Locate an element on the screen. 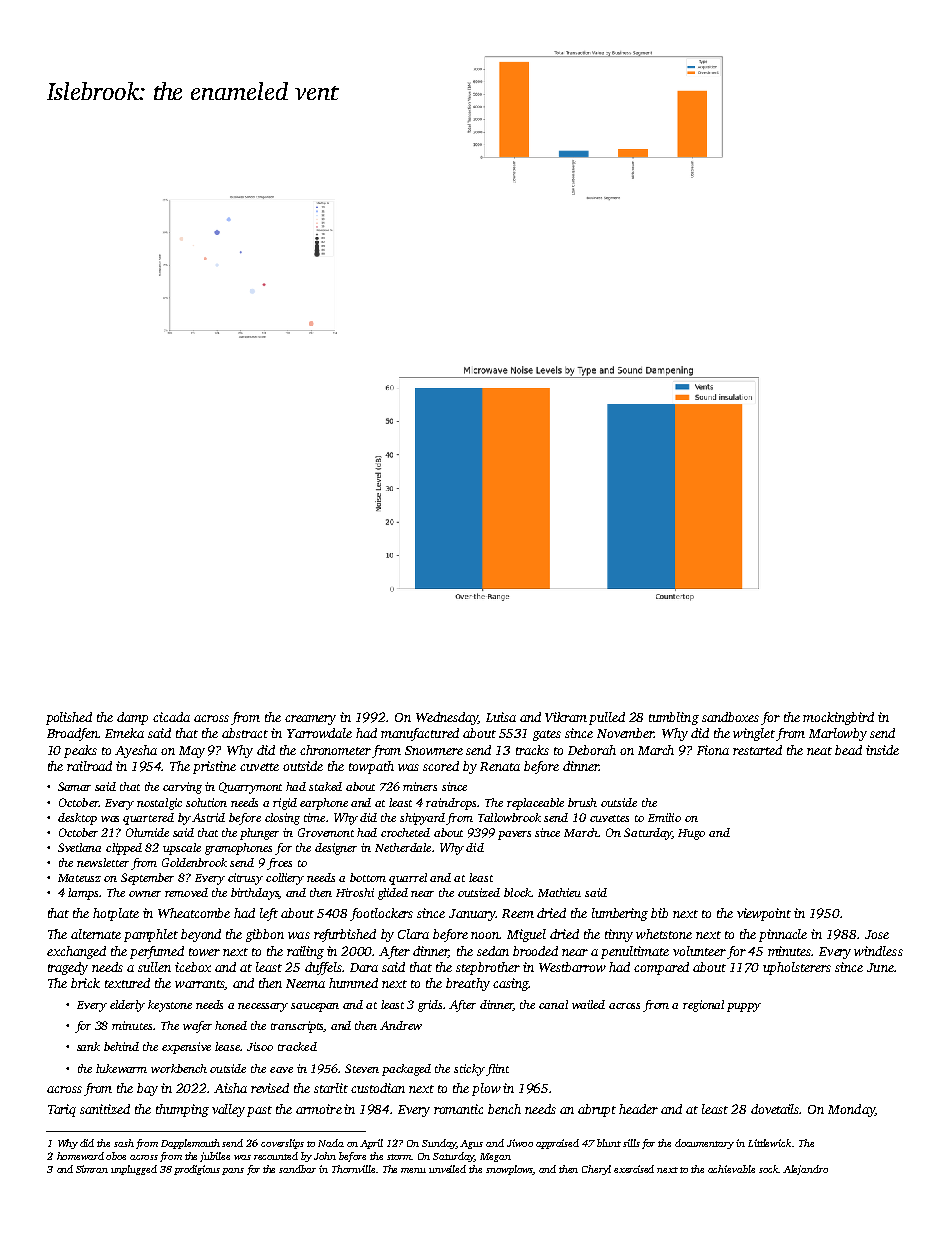 The width and height of the screenshot is (952, 1233). casing is located at coordinates (511, 984).
